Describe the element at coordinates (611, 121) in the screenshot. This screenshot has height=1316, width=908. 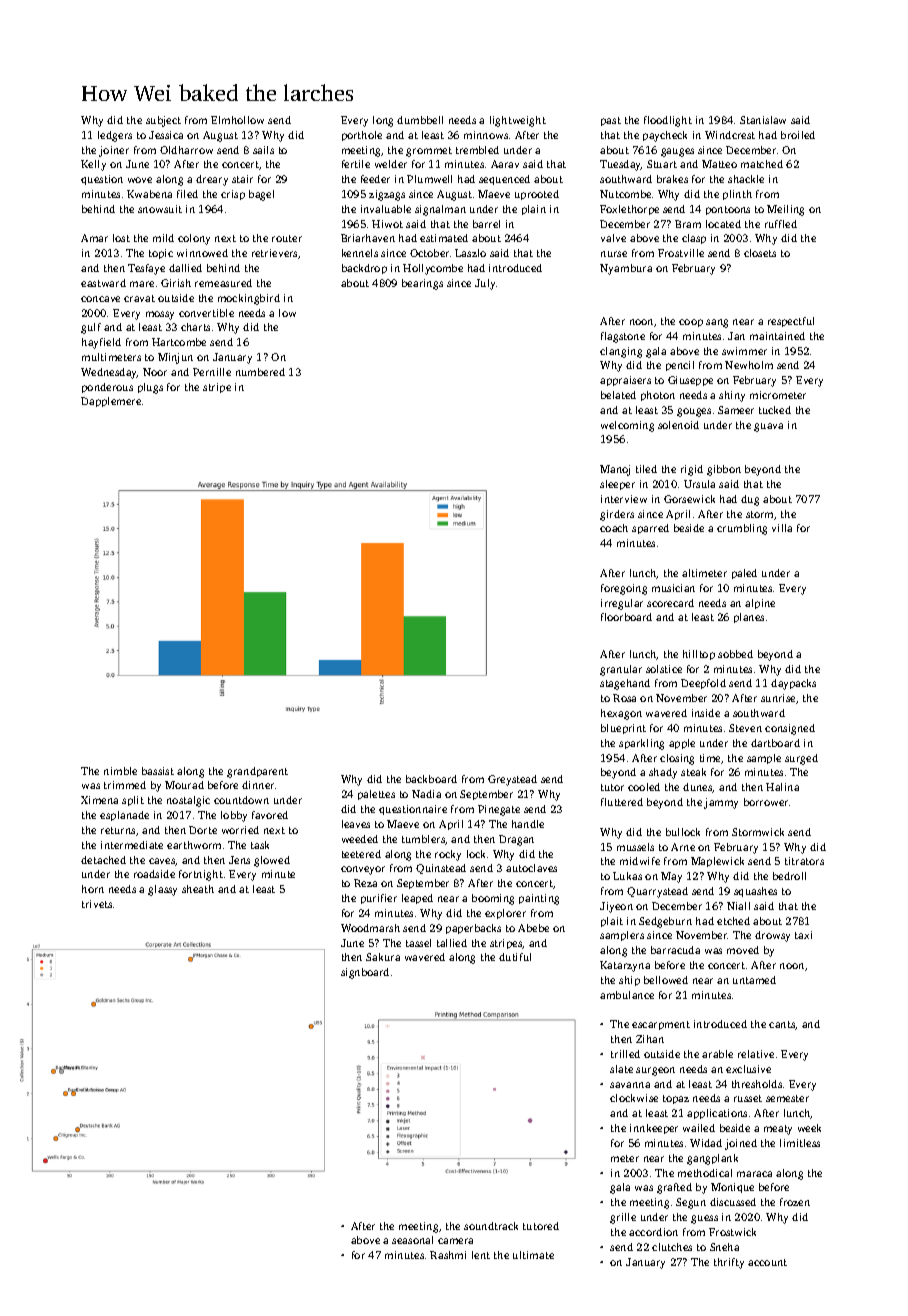
I see `past` at that location.
